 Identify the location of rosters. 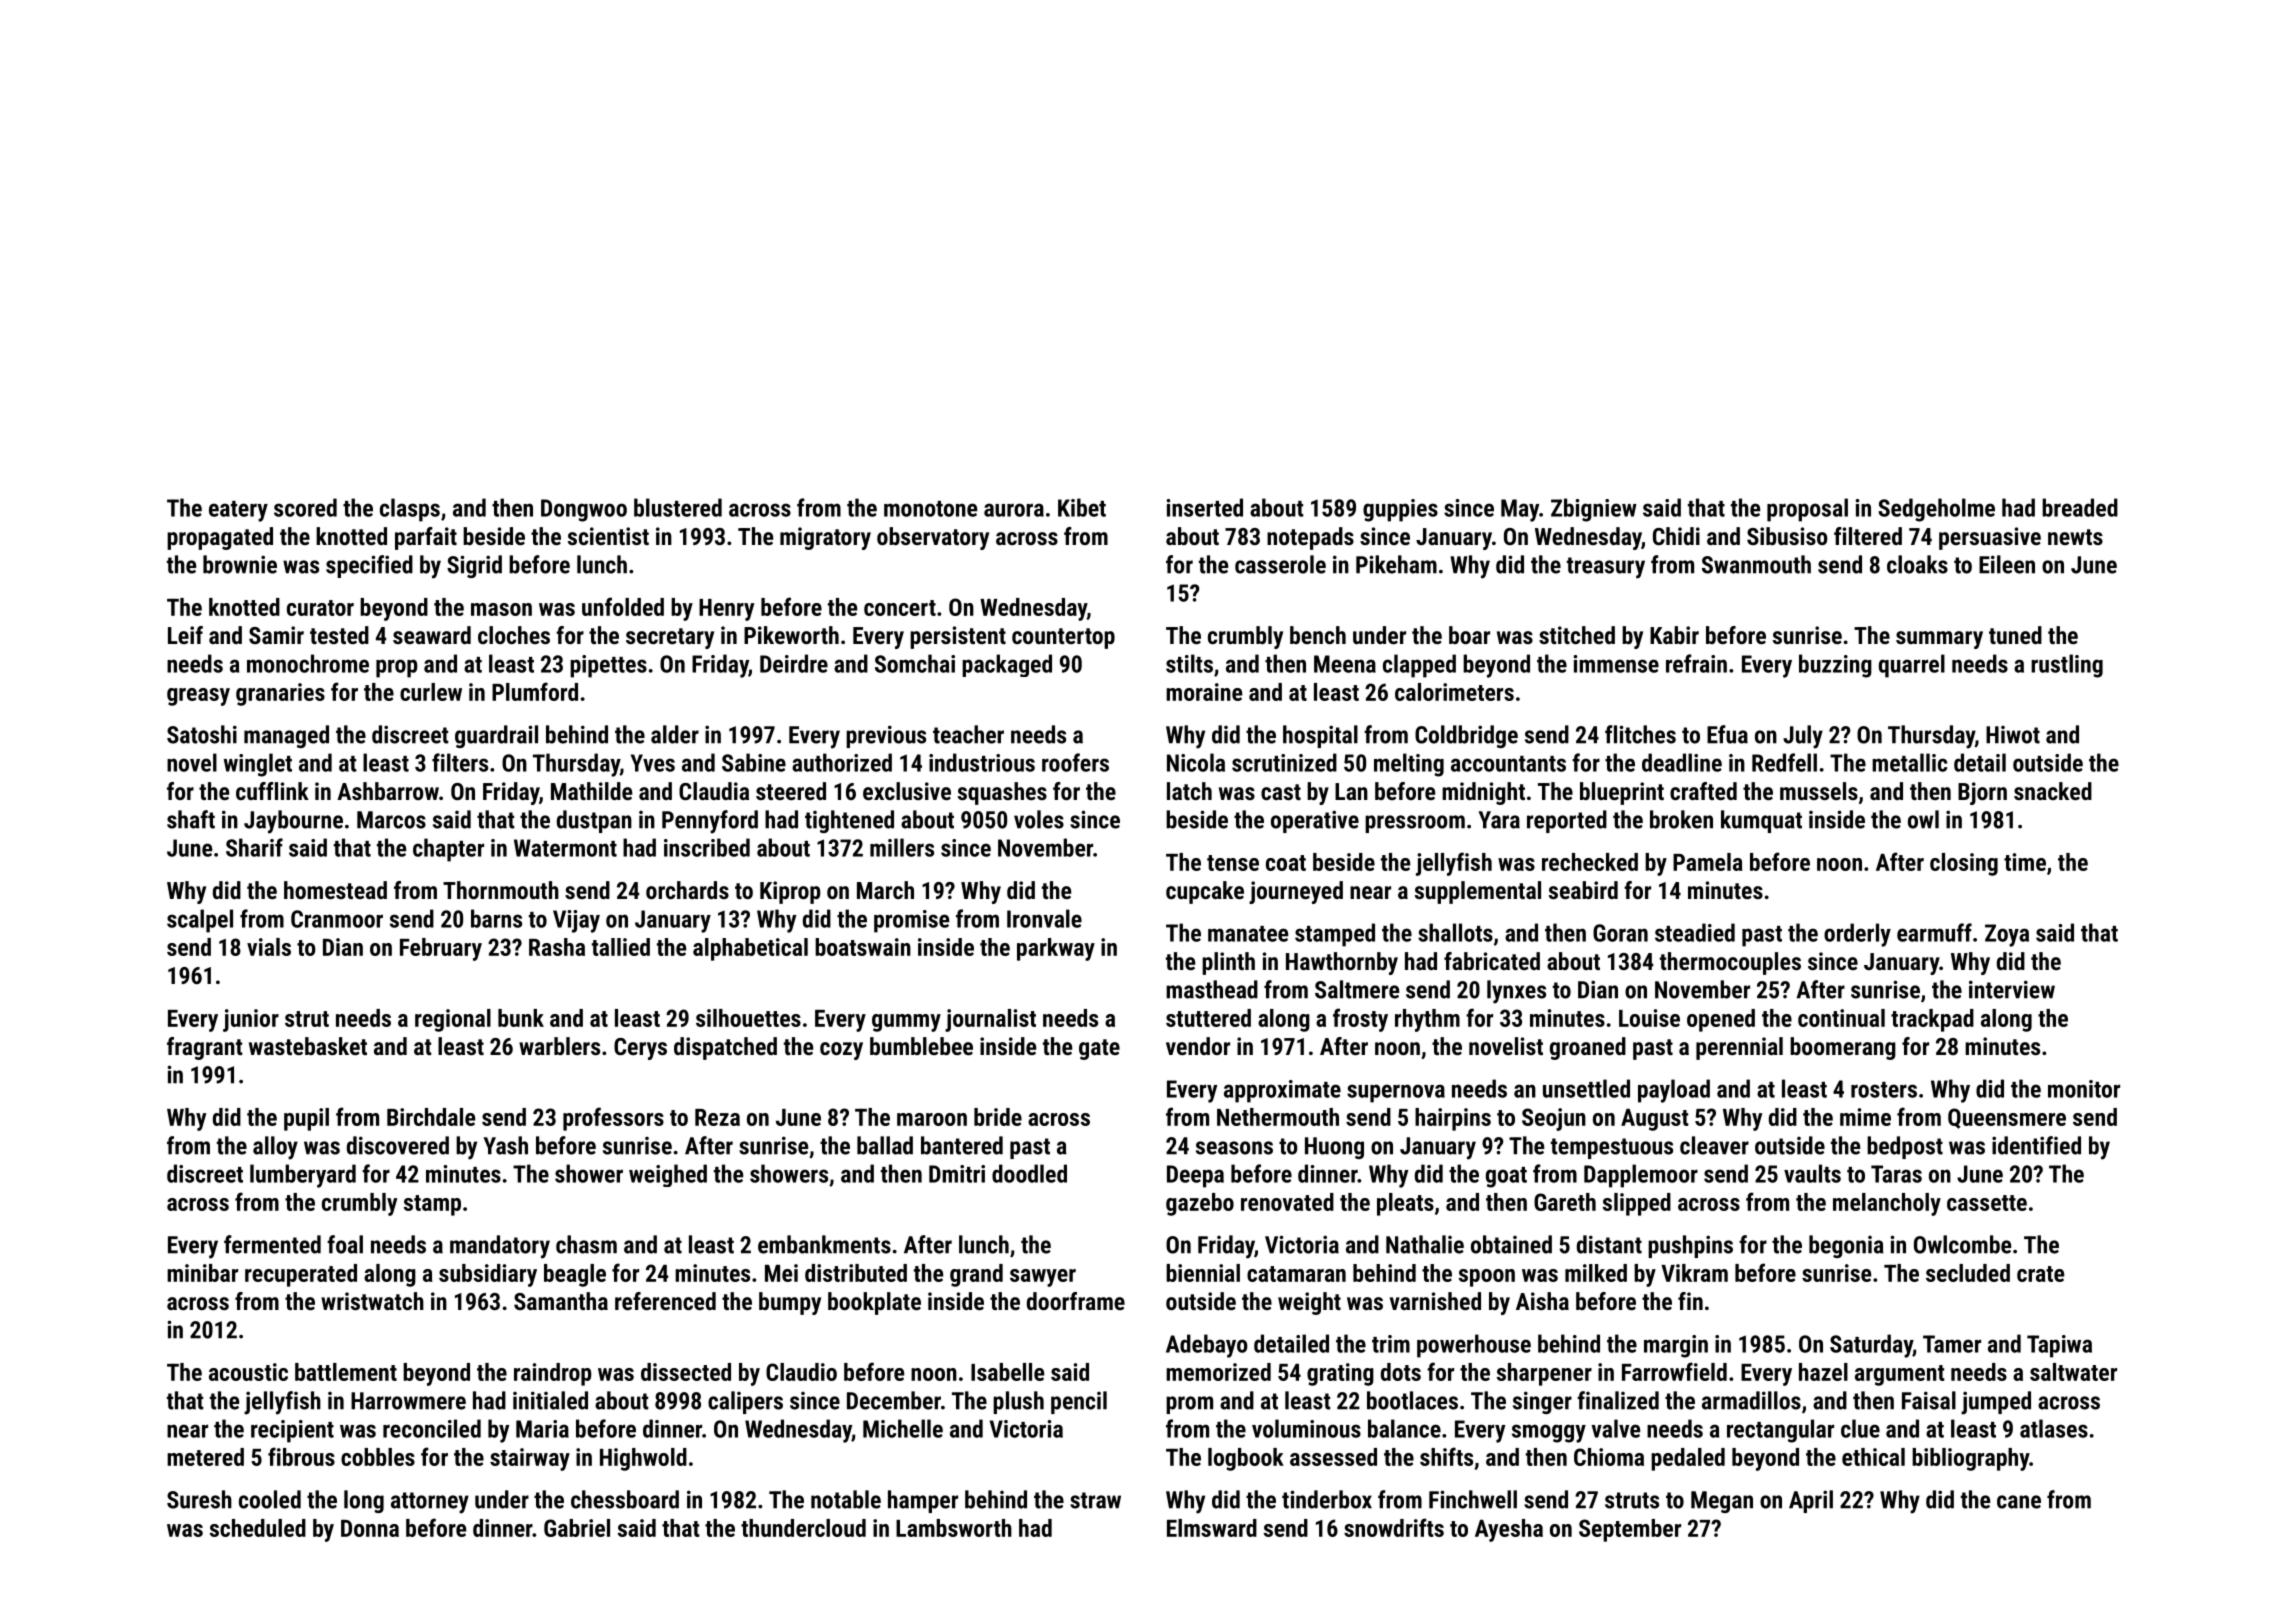
(1884, 1090).
